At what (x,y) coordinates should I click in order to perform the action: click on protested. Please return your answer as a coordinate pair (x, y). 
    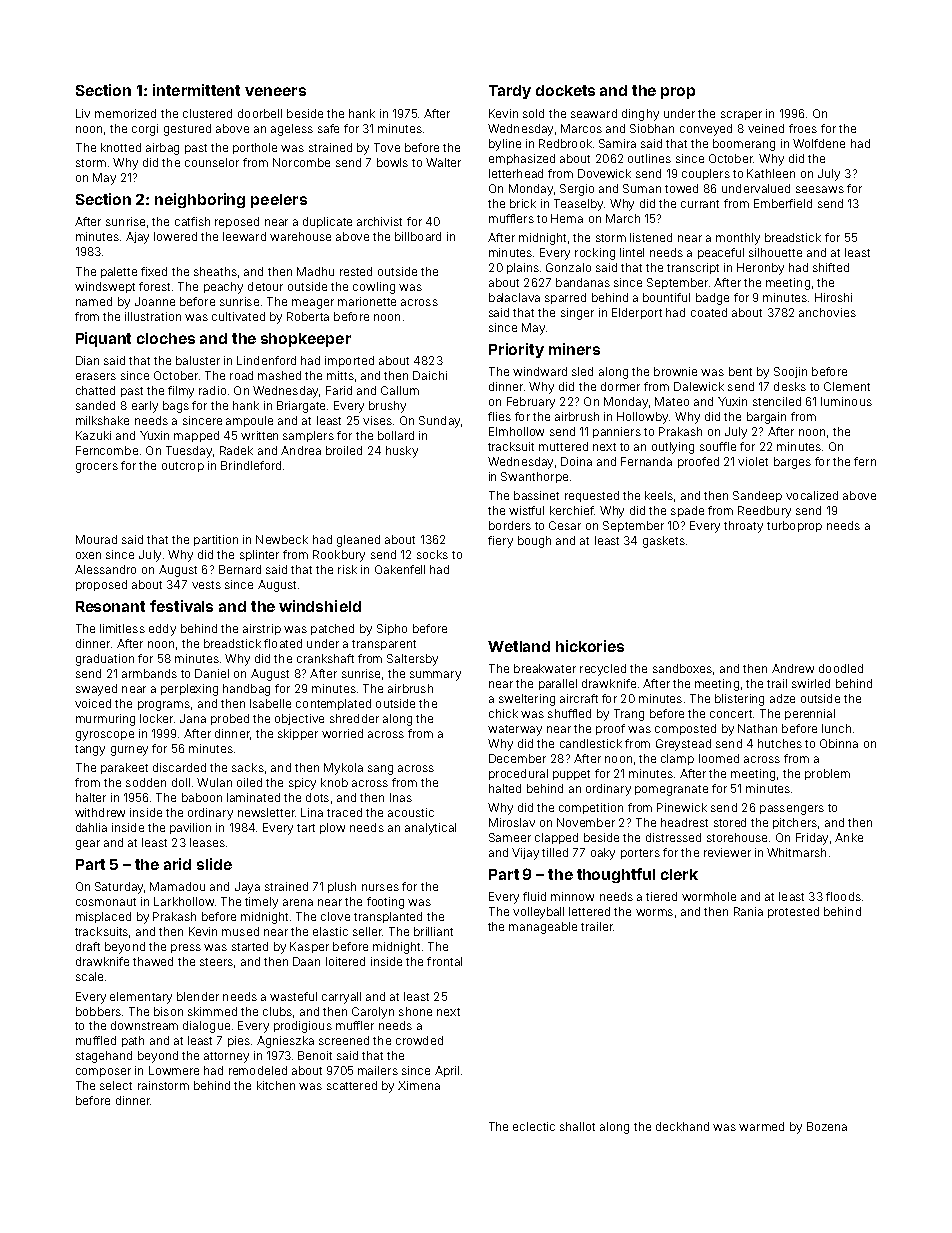
    Looking at the image, I should click on (793, 912).
